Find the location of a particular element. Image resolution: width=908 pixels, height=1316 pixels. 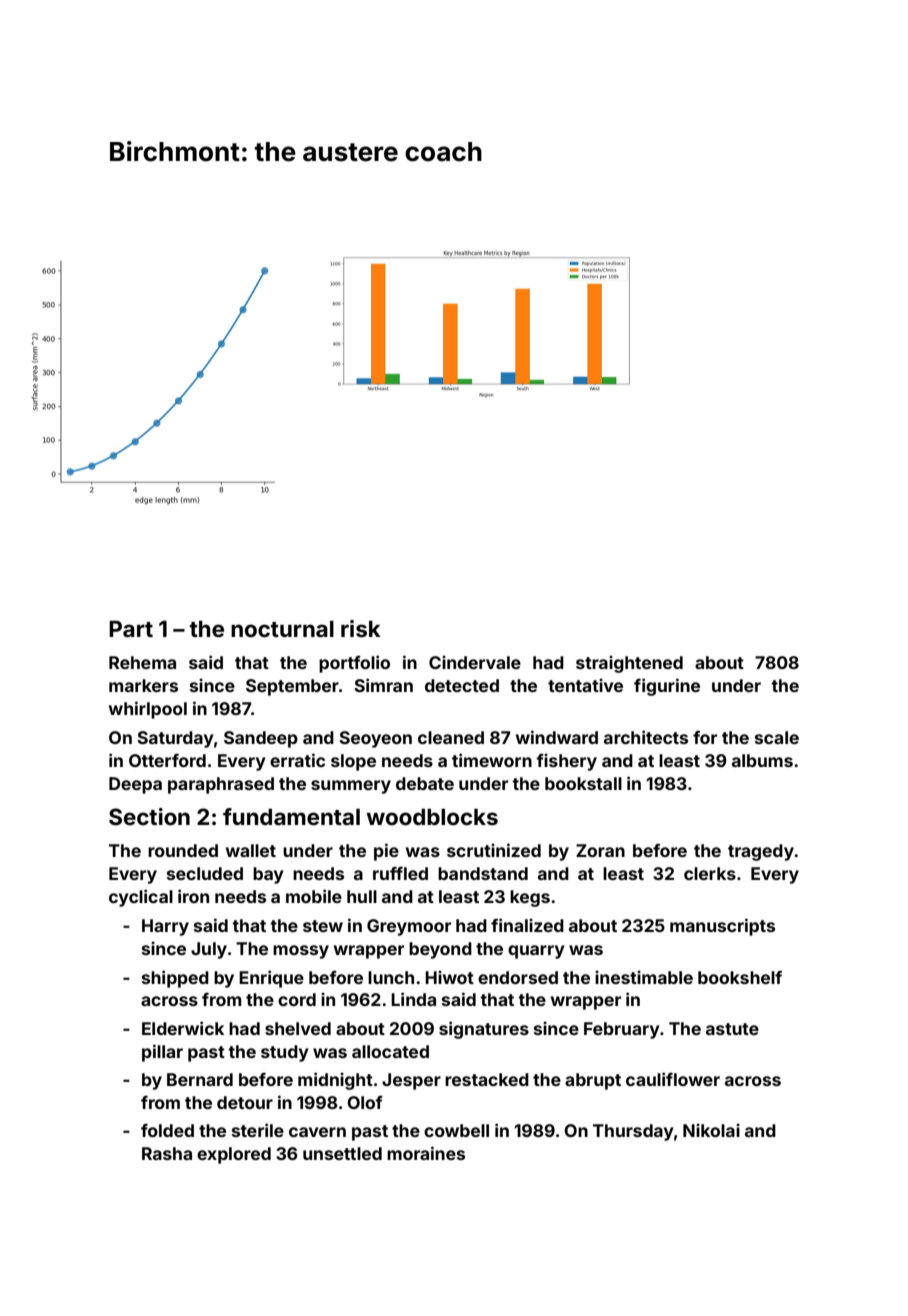

markers is located at coordinates (143, 685).
